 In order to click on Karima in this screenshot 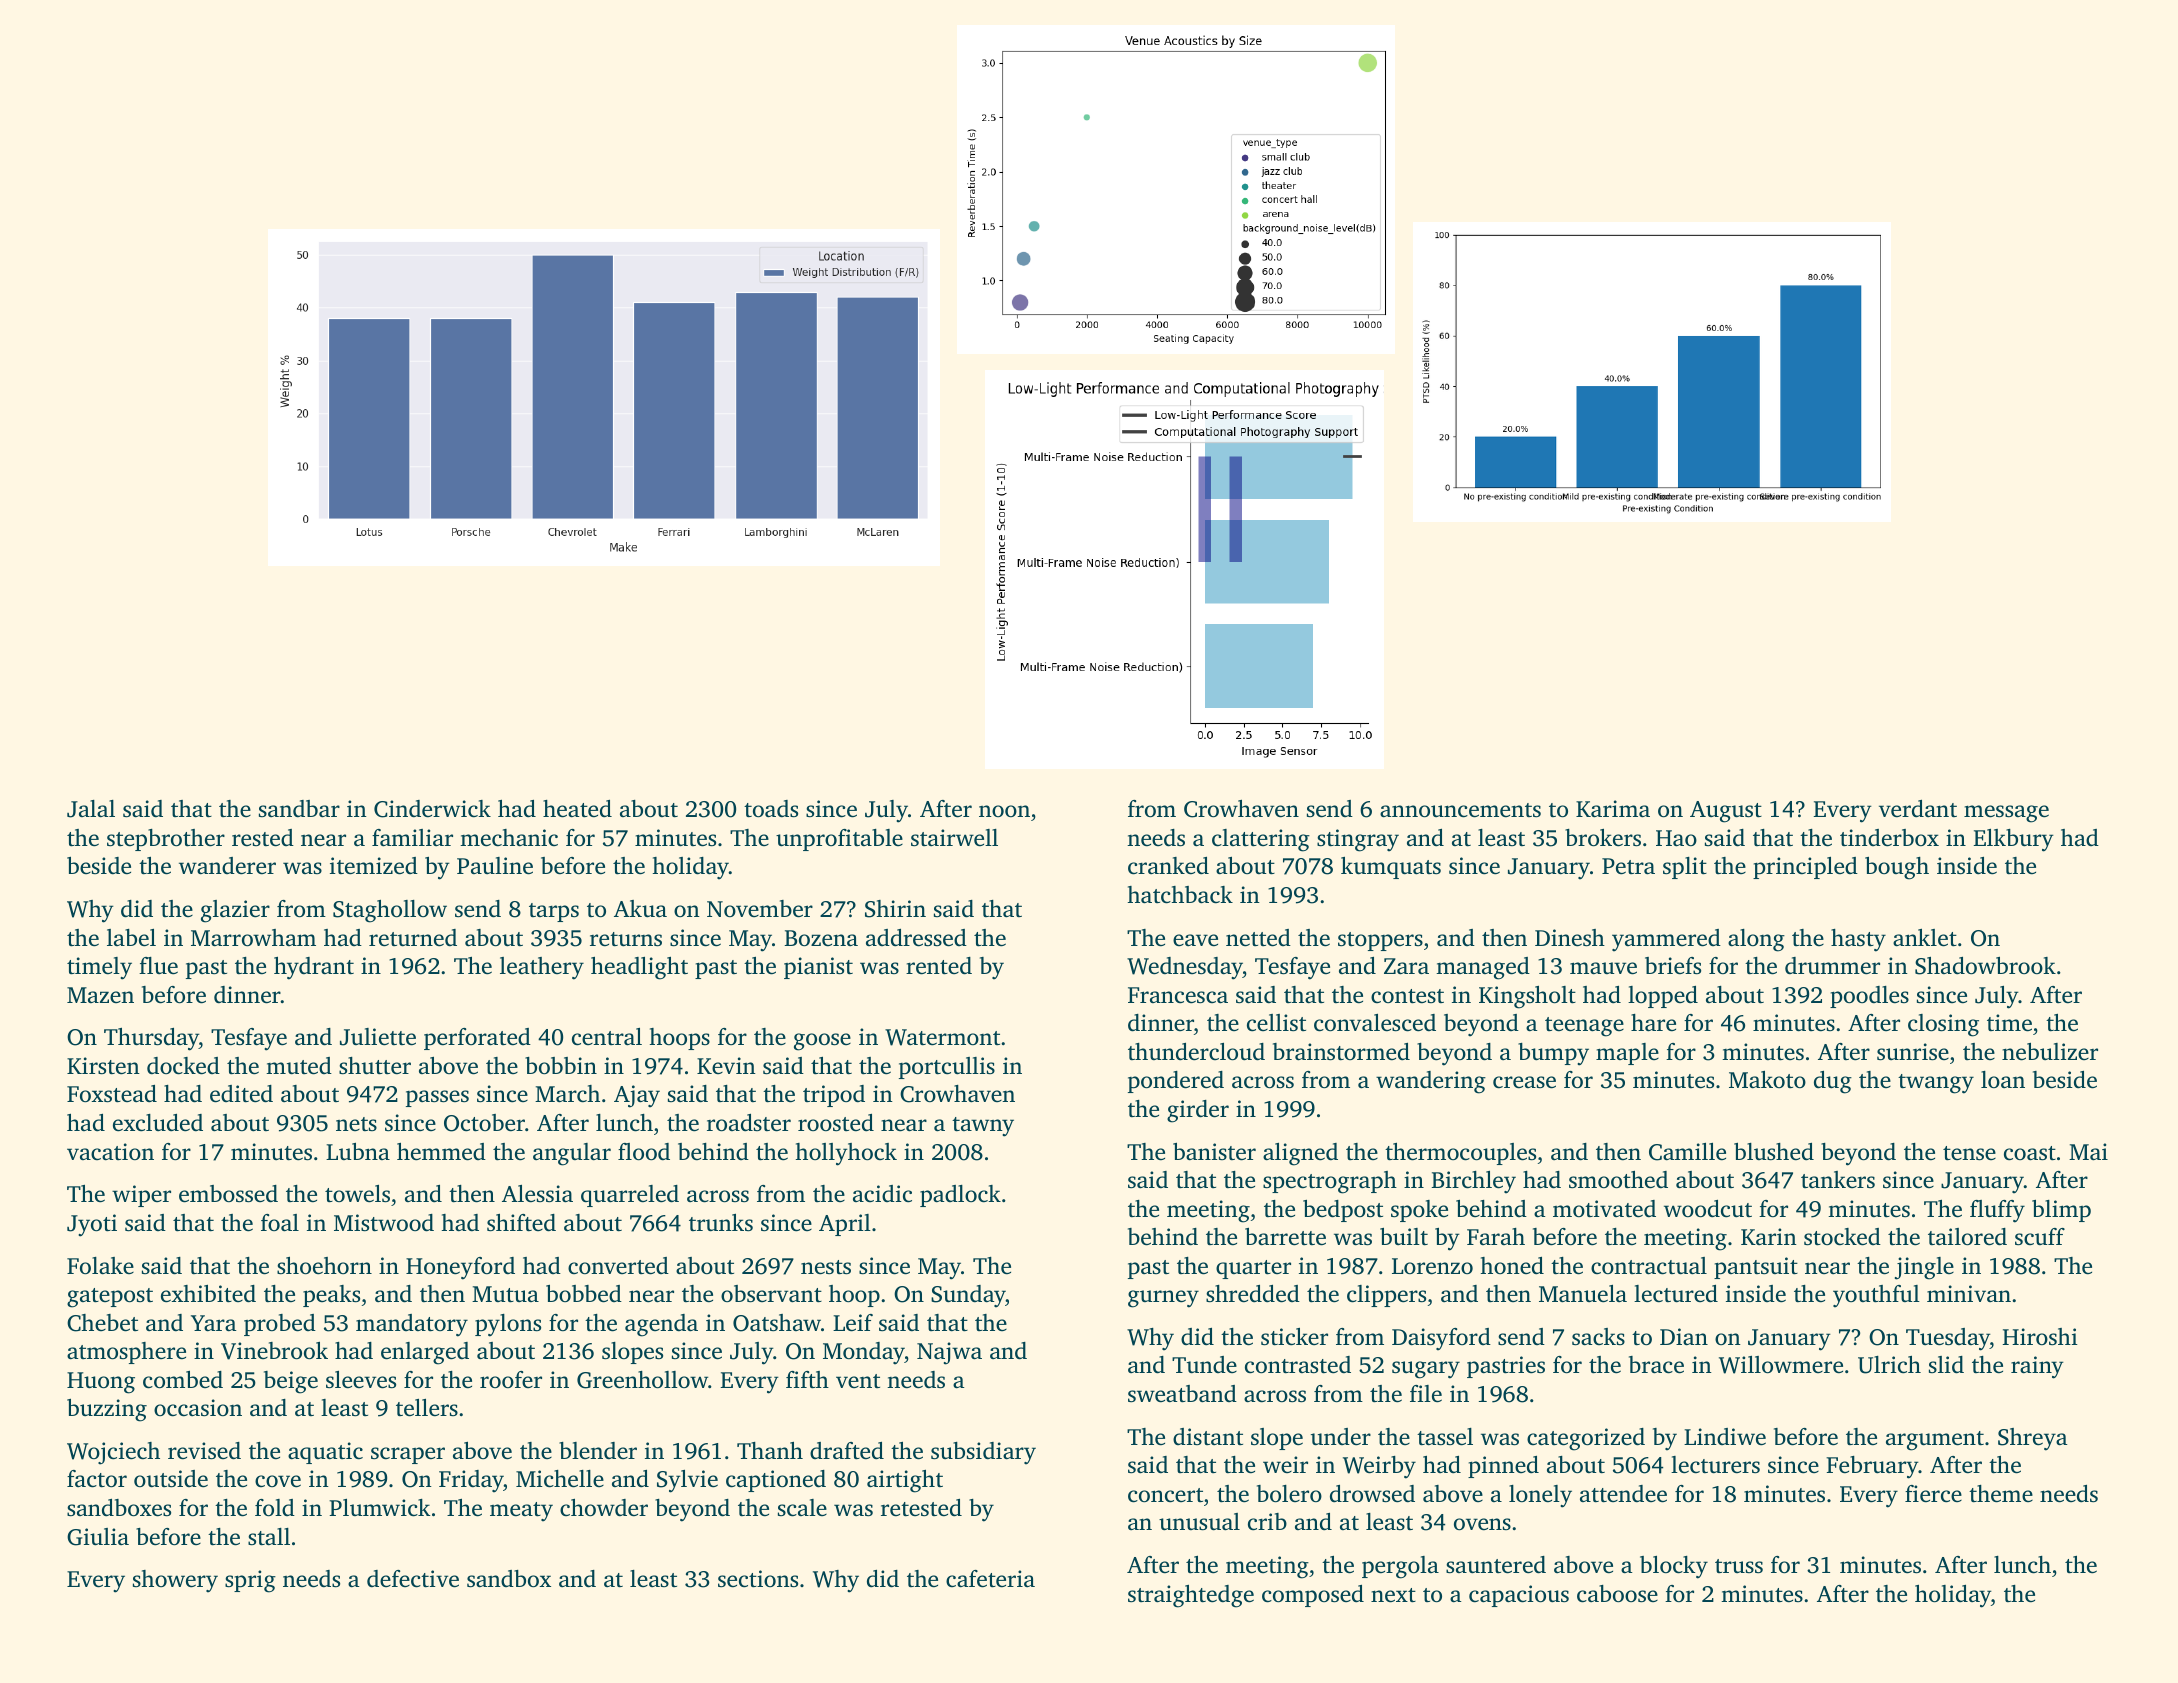, I will do `click(1613, 809)`.
